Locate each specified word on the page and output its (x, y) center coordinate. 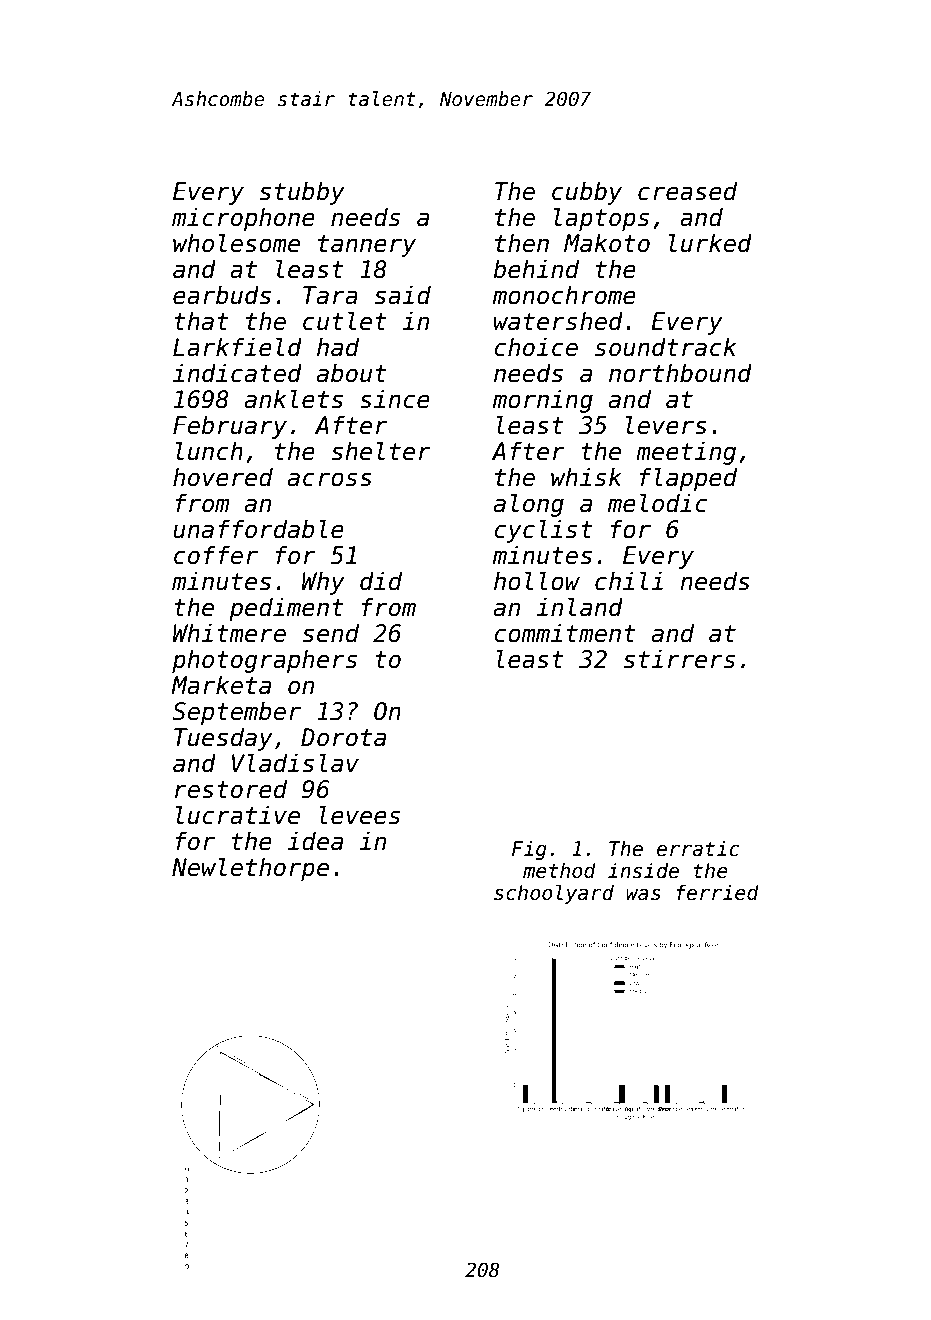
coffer (216, 555)
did (381, 581)
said (403, 295)
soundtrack (665, 347)
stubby (302, 193)
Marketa (221, 685)
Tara (330, 295)
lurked (710, 243)
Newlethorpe (250, 869)
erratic (698, 848)
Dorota (343, 737)
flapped (688, 479)
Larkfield (237, 347)
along (529, 505)
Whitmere (229, 633)
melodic (657, 503)
